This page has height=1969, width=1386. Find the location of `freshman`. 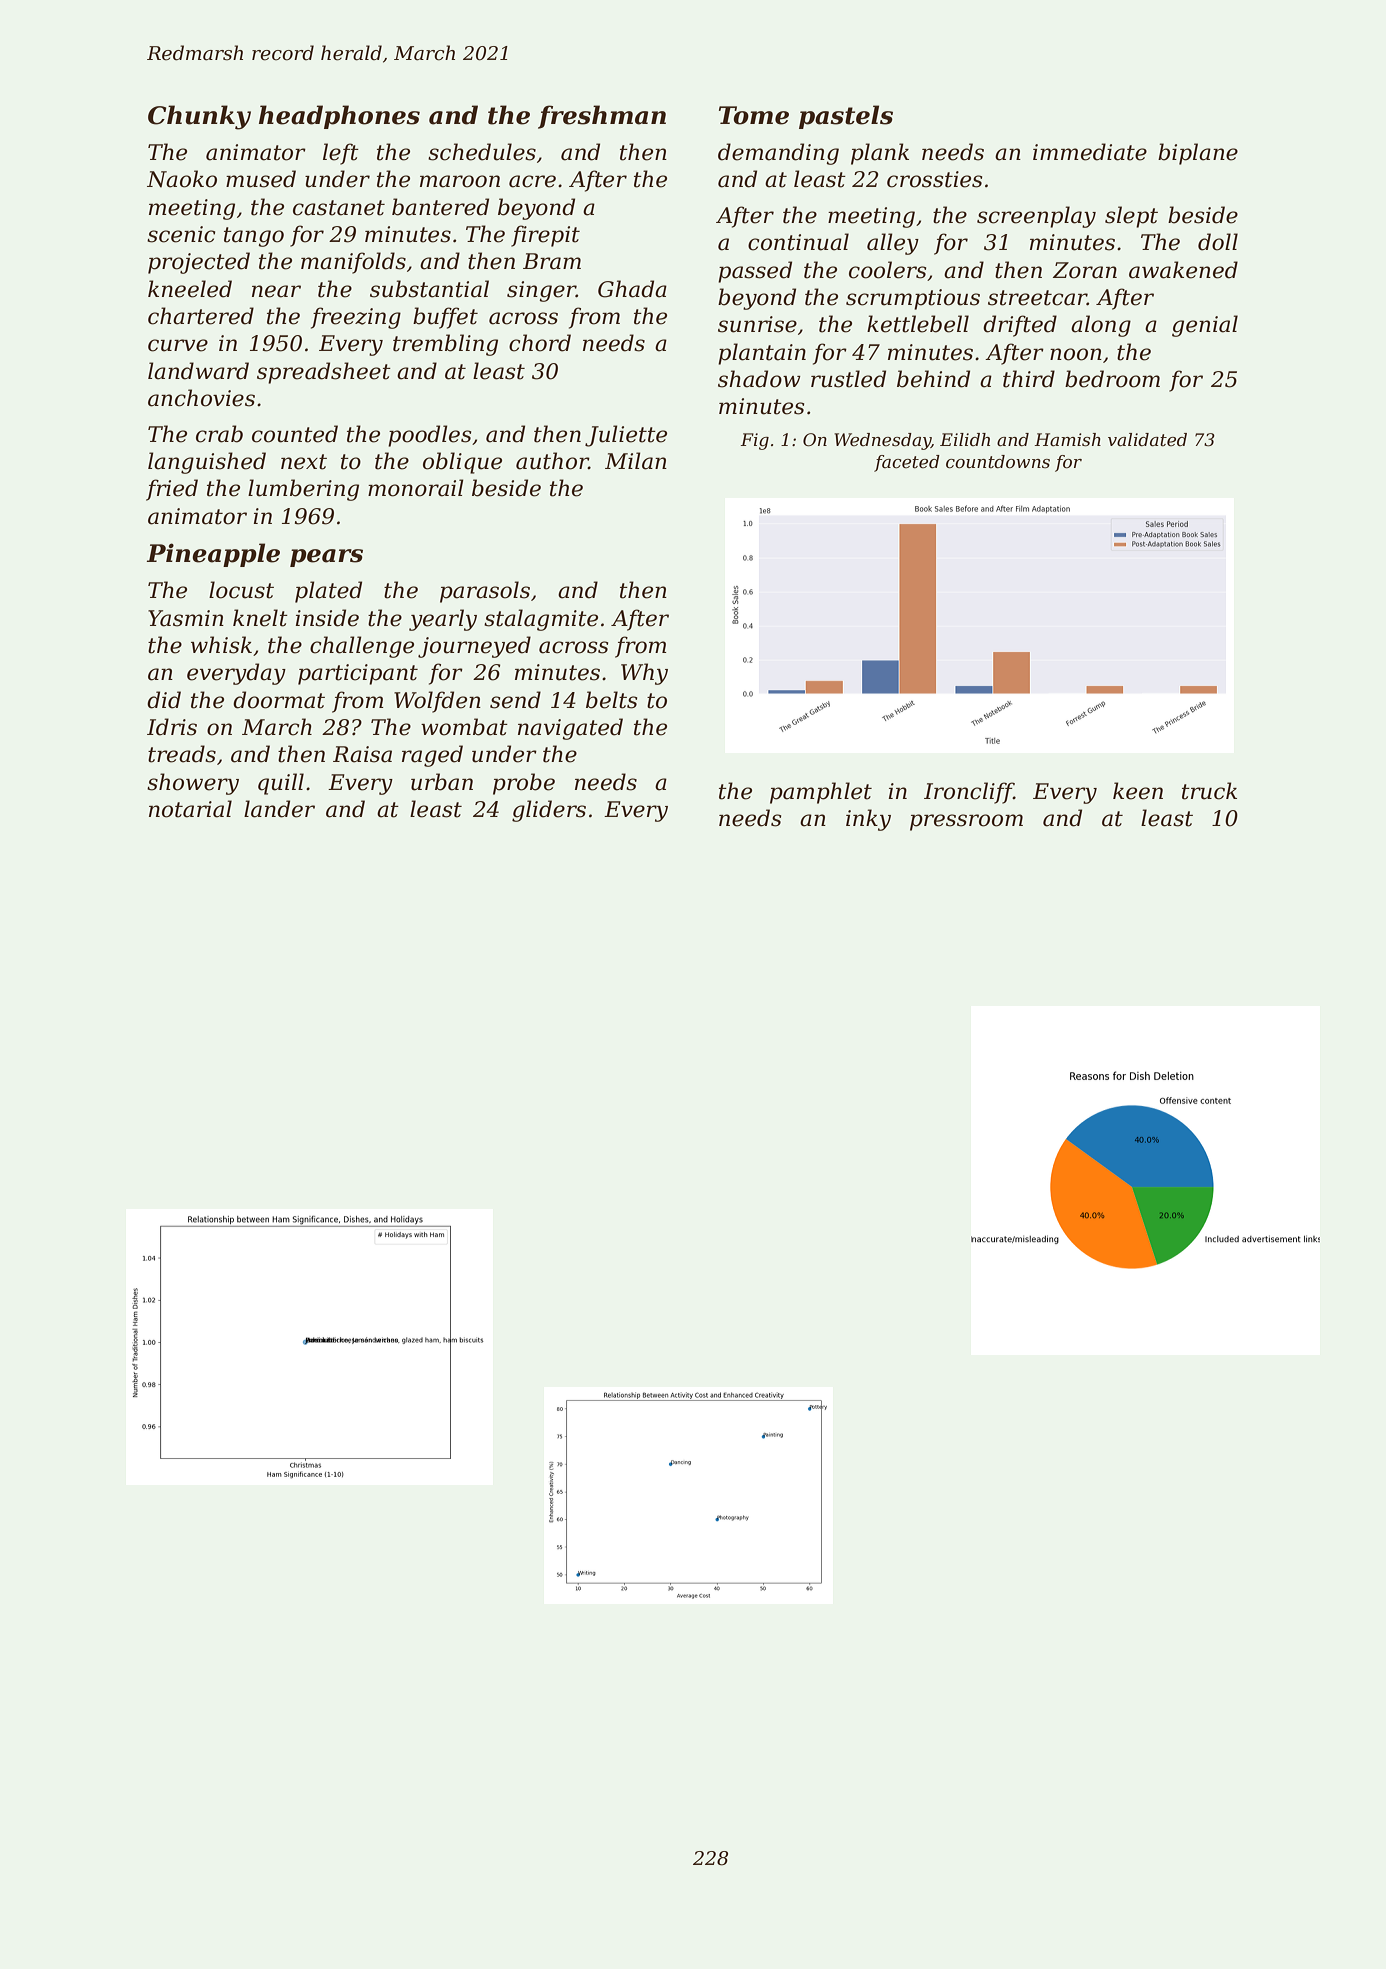

freshman is located at coordinates (602, 117).
